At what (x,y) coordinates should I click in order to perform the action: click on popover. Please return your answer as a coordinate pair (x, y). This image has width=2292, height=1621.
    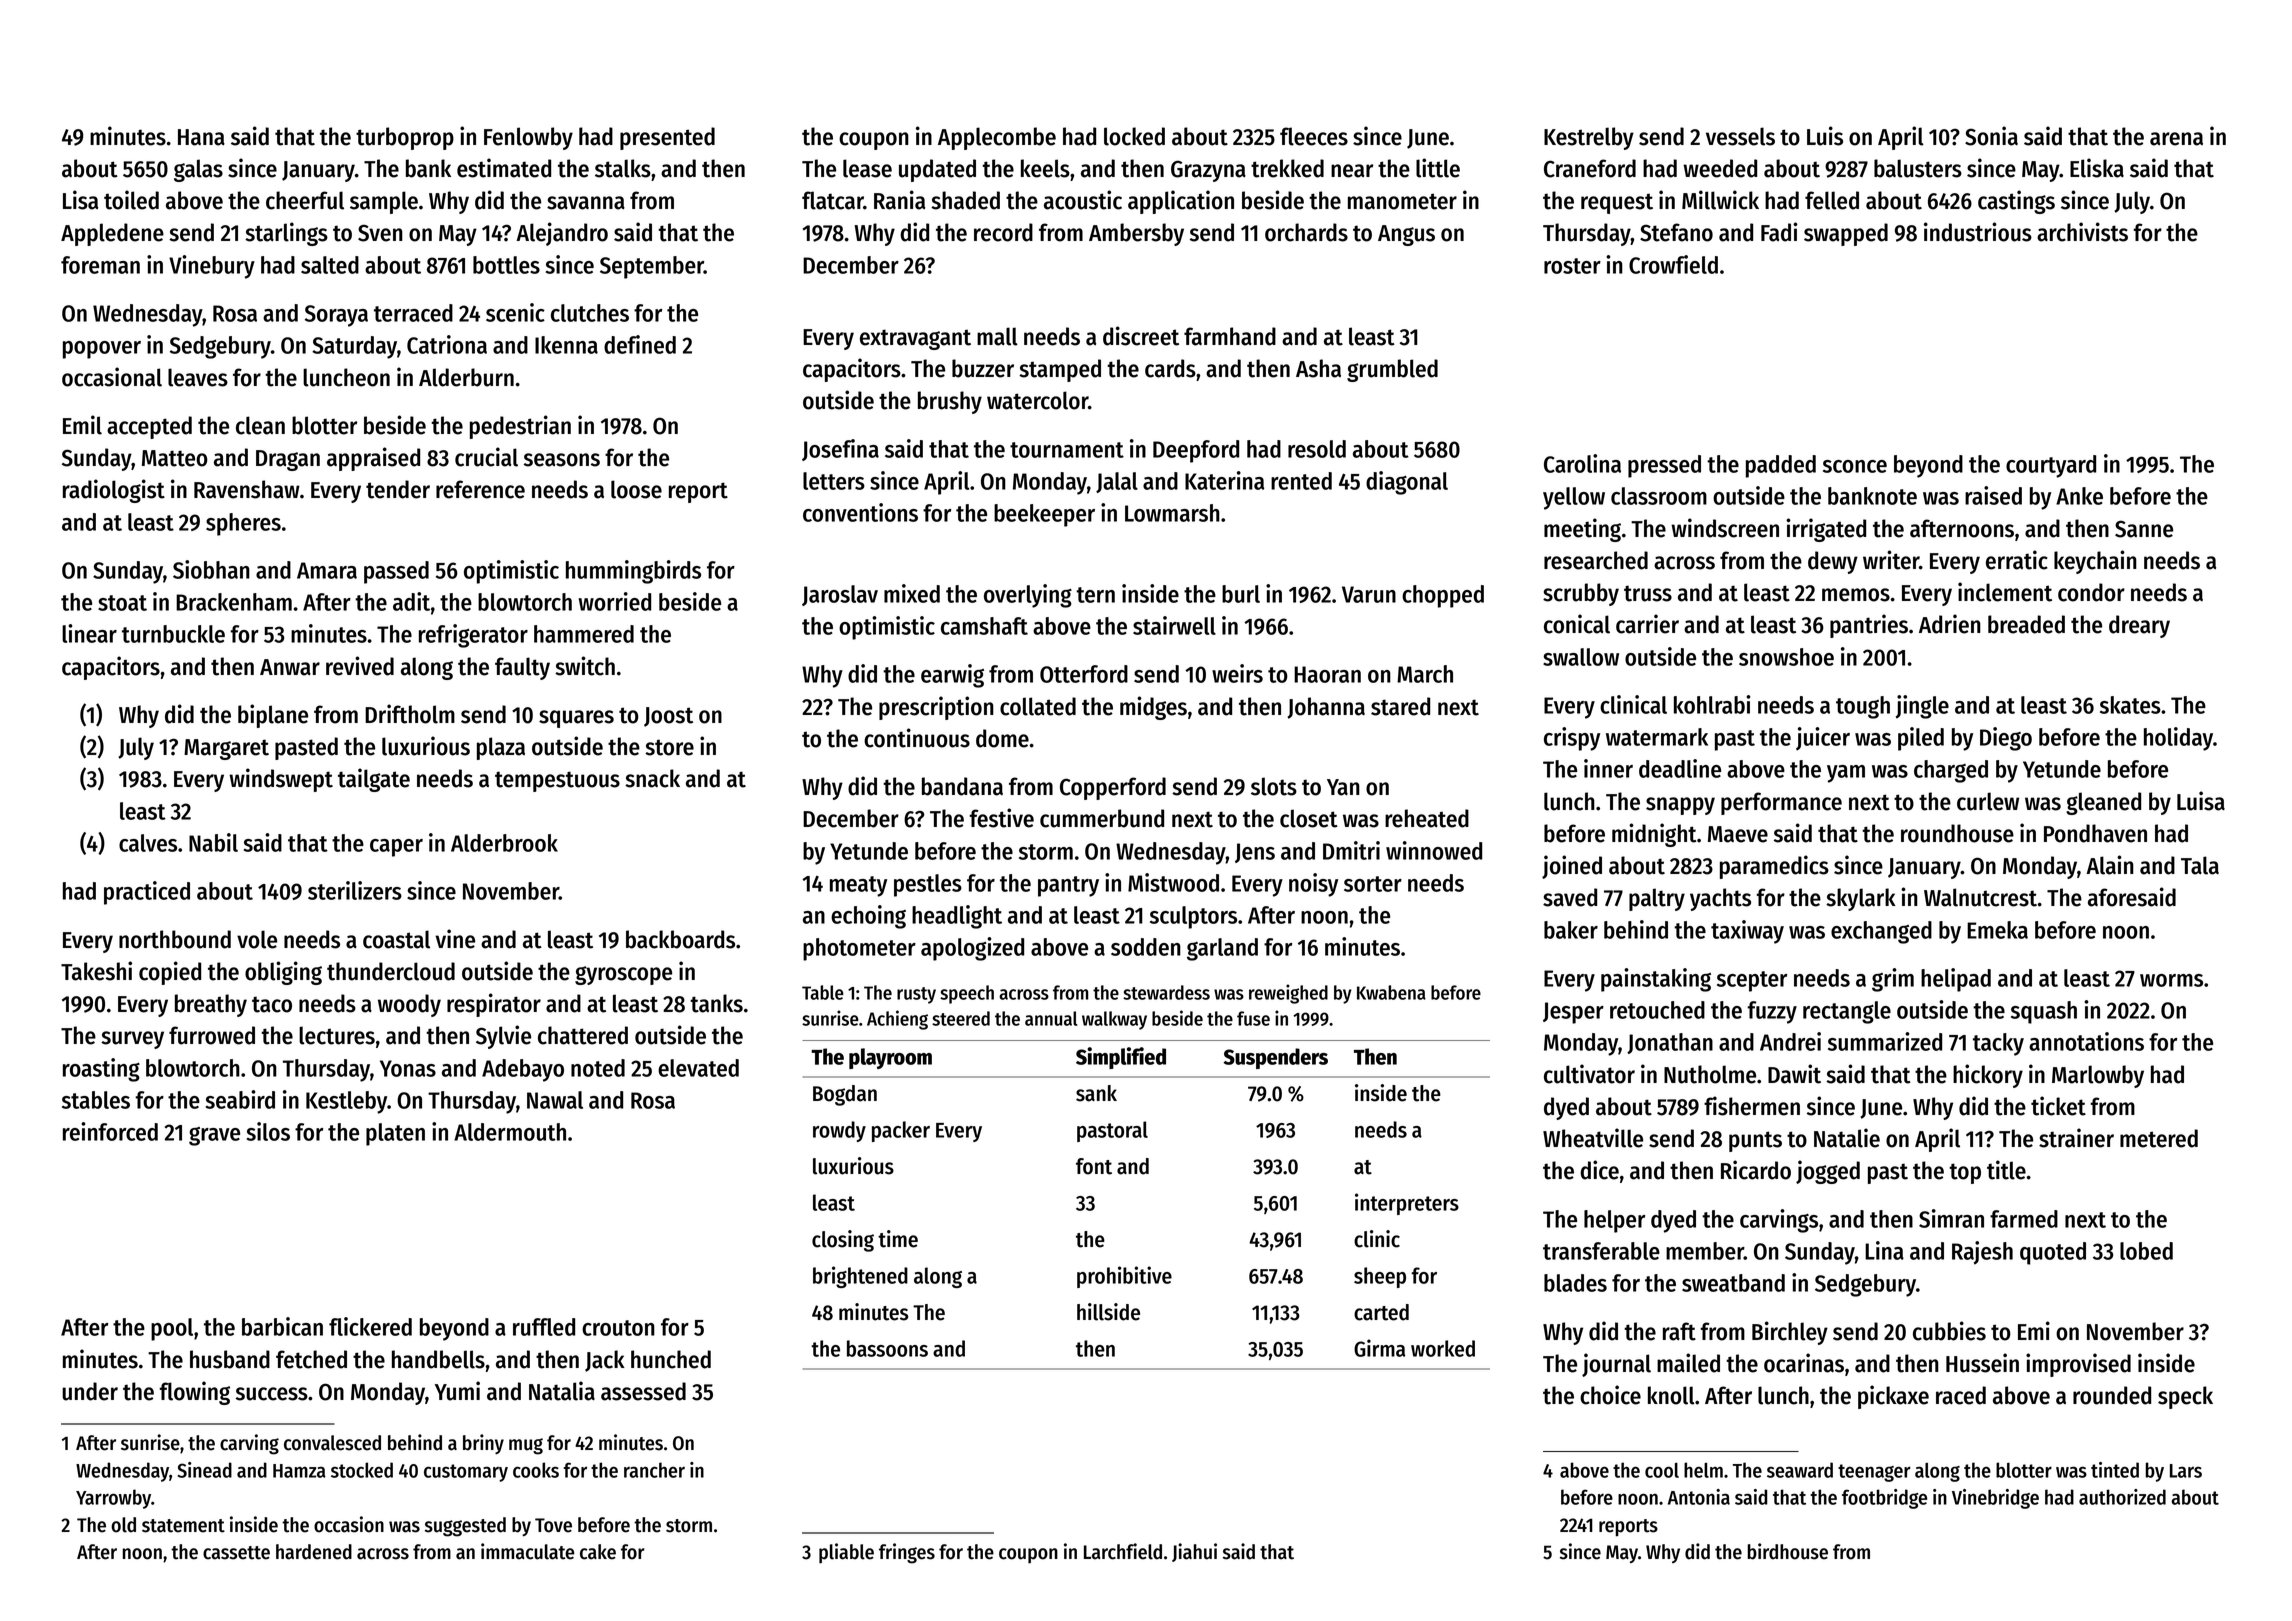
    Looking at the image, I should click on (102, 350).
